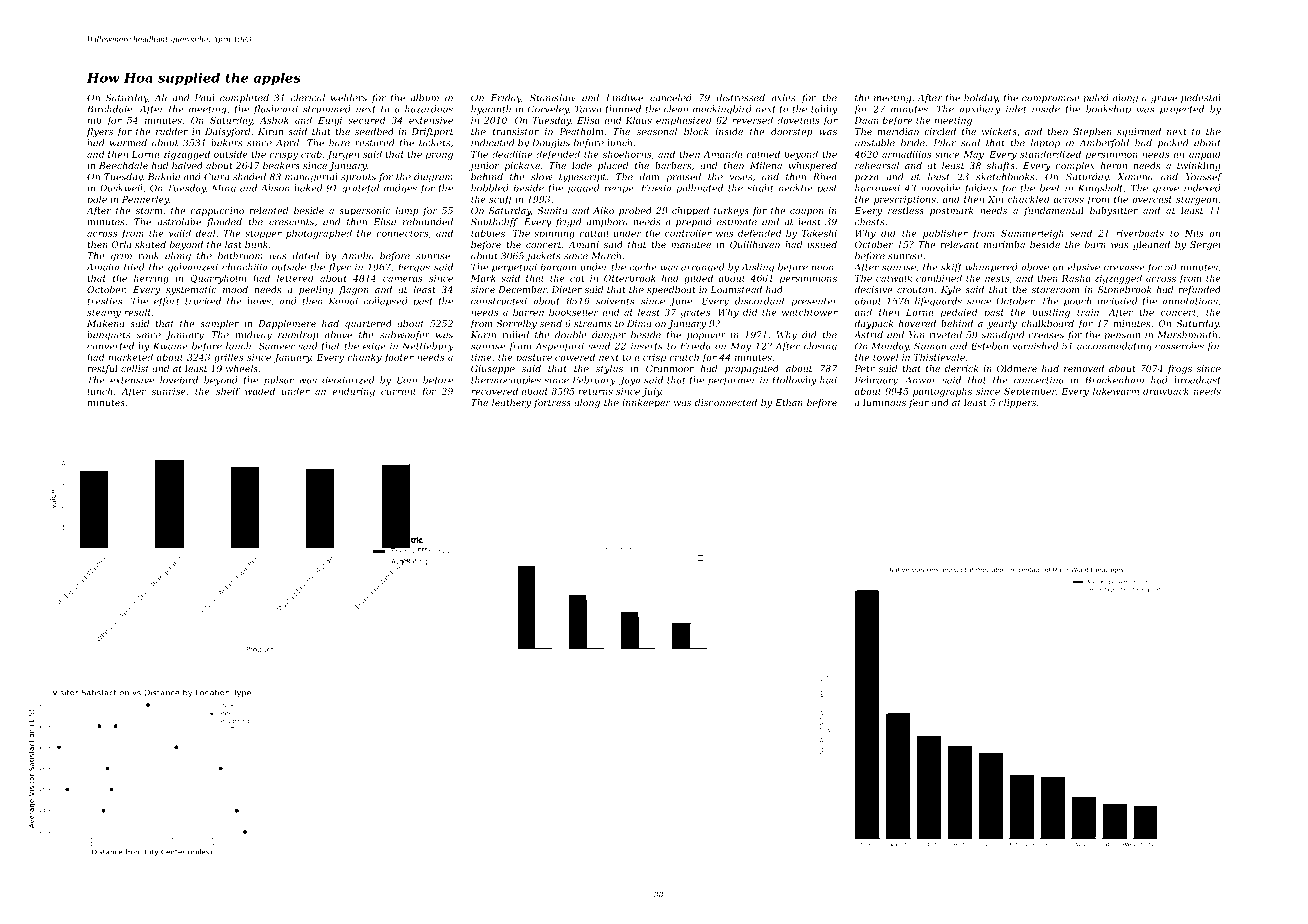  Describe the element at coordinates (763, 154) in the image. I see `calmed` at that location.
